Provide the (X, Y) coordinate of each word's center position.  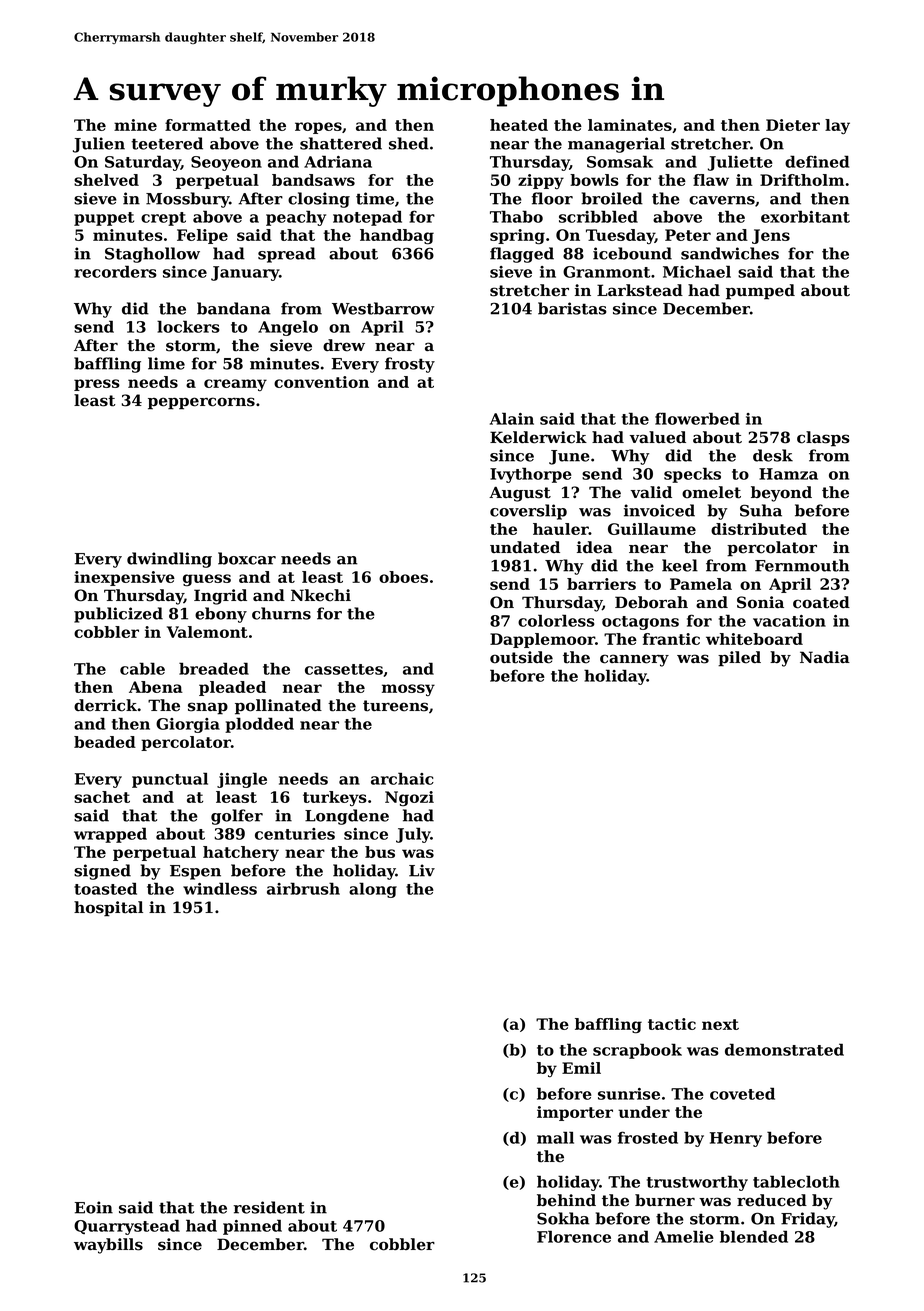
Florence (574, 1236)
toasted (105, 888)
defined (817, 161)
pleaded (232, 688)
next (720, 1024)
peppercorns (201, 403)
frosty (410, 365)
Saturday (143, 163)
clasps (823, 439)
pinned (252, 1227)
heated (519, 125)
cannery (634, 660)
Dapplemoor (542, 640)
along (373, 890)
